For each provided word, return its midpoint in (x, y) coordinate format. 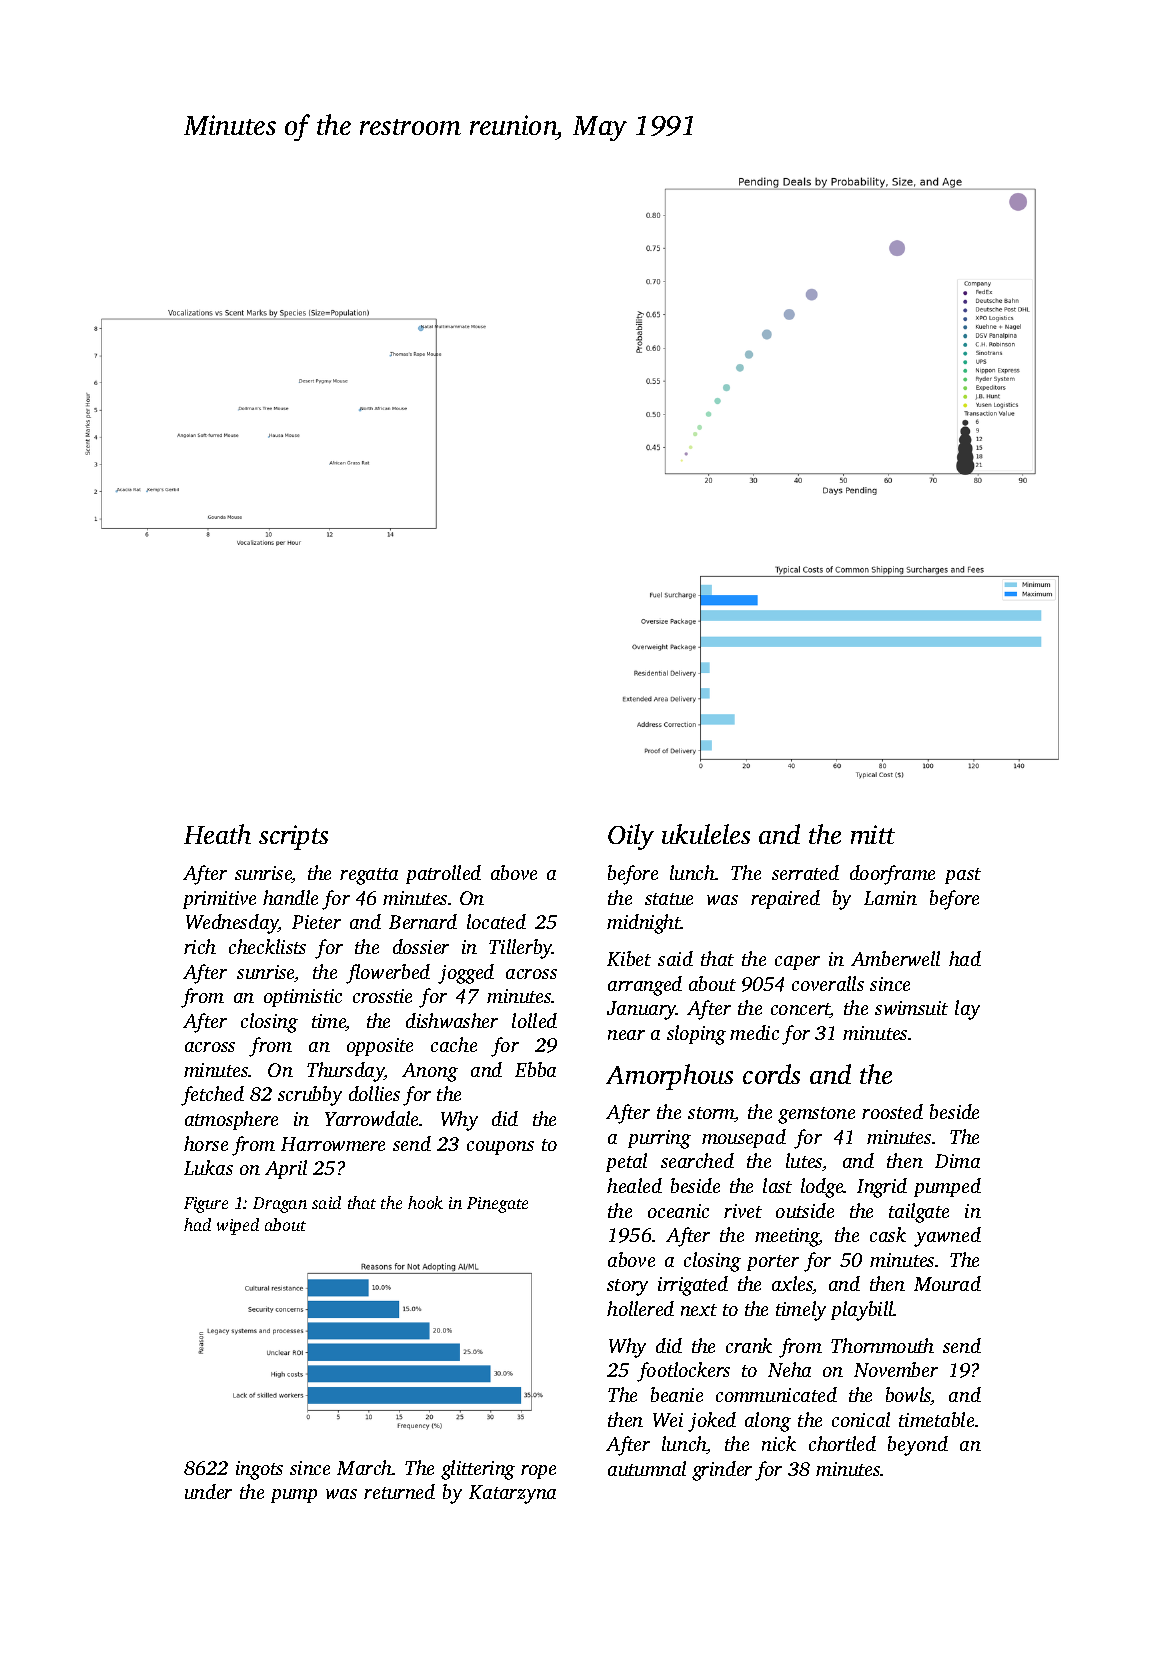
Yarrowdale (372, 1118)
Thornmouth (882, 1345)
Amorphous (669, 1077)
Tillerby (521, 949)
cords (771, 1074)
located (496, 921)
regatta (369, 876)
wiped (238, 1226)
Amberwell (895, 958)
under (208, 1491)
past (963, 876)
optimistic (303, 998)
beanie (677, 1394)
